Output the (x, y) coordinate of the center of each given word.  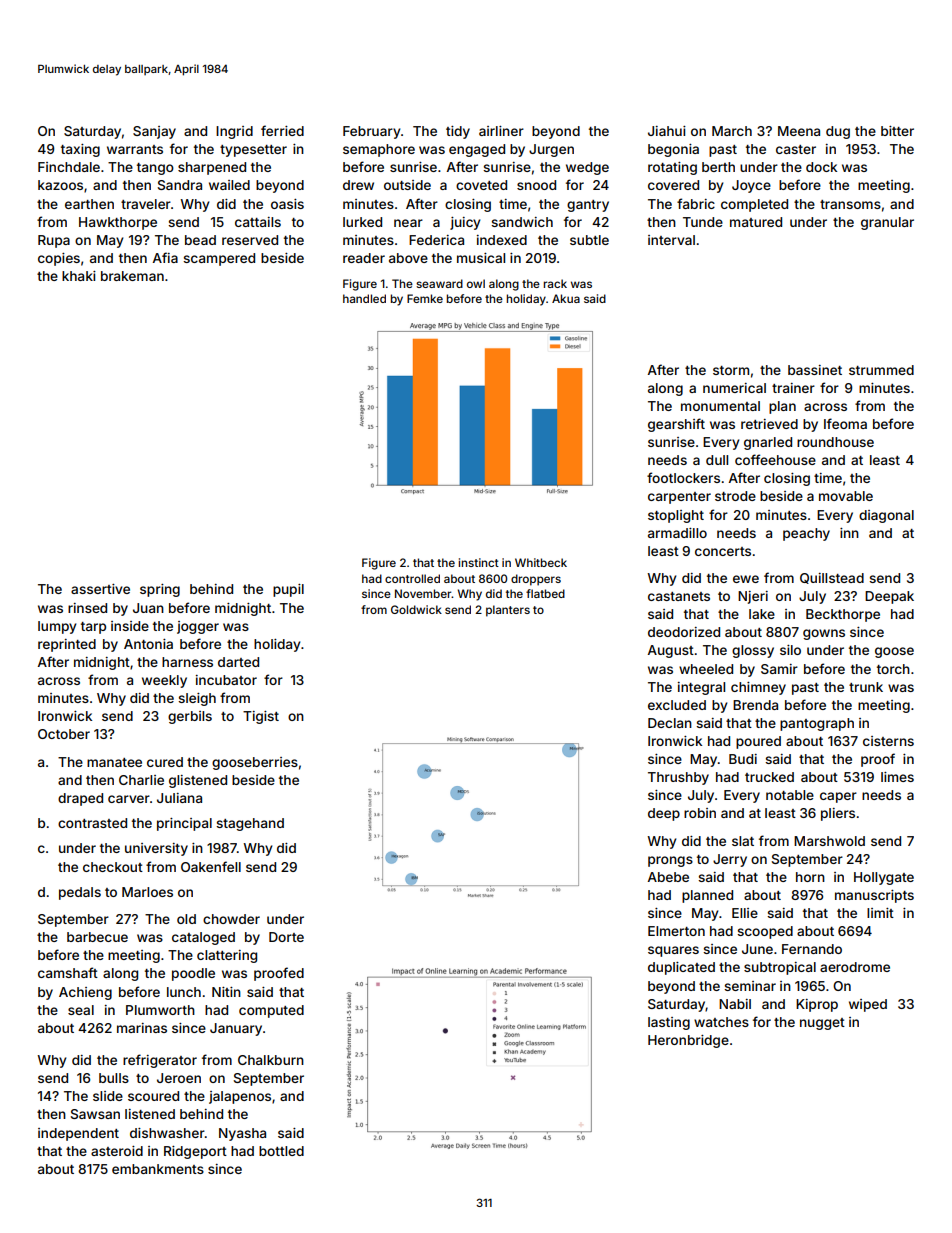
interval (671, 240)
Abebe (668, 877)
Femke (425, 298)
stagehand (250, 824)
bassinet (815, 370)
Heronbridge (688, 1041)
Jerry (730, 860)
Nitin (226, 992)
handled (364, 298)
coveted (481, 185)
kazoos (60, 185)
